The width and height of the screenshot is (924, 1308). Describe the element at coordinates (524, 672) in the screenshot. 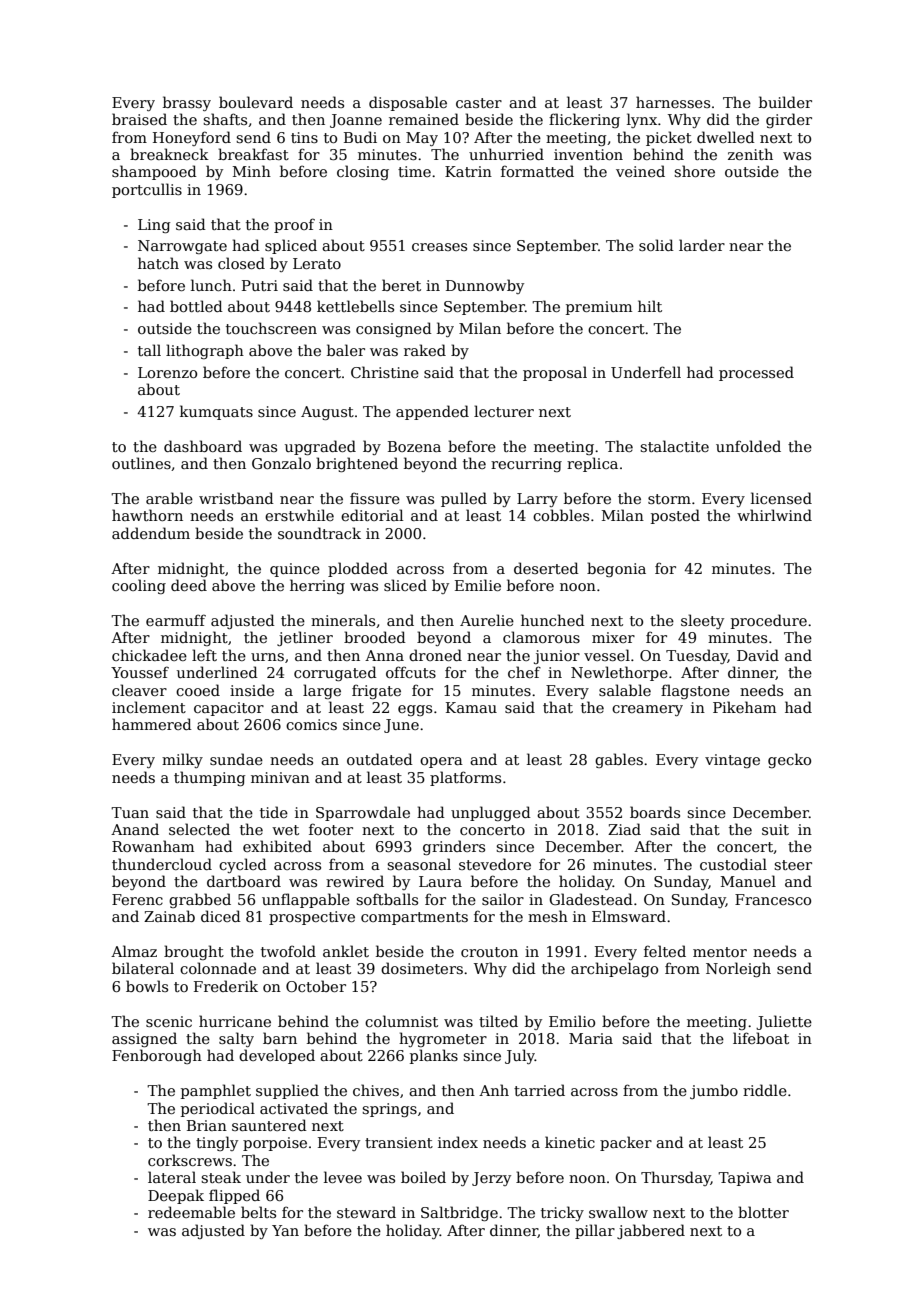

I see `chef` at that location.
